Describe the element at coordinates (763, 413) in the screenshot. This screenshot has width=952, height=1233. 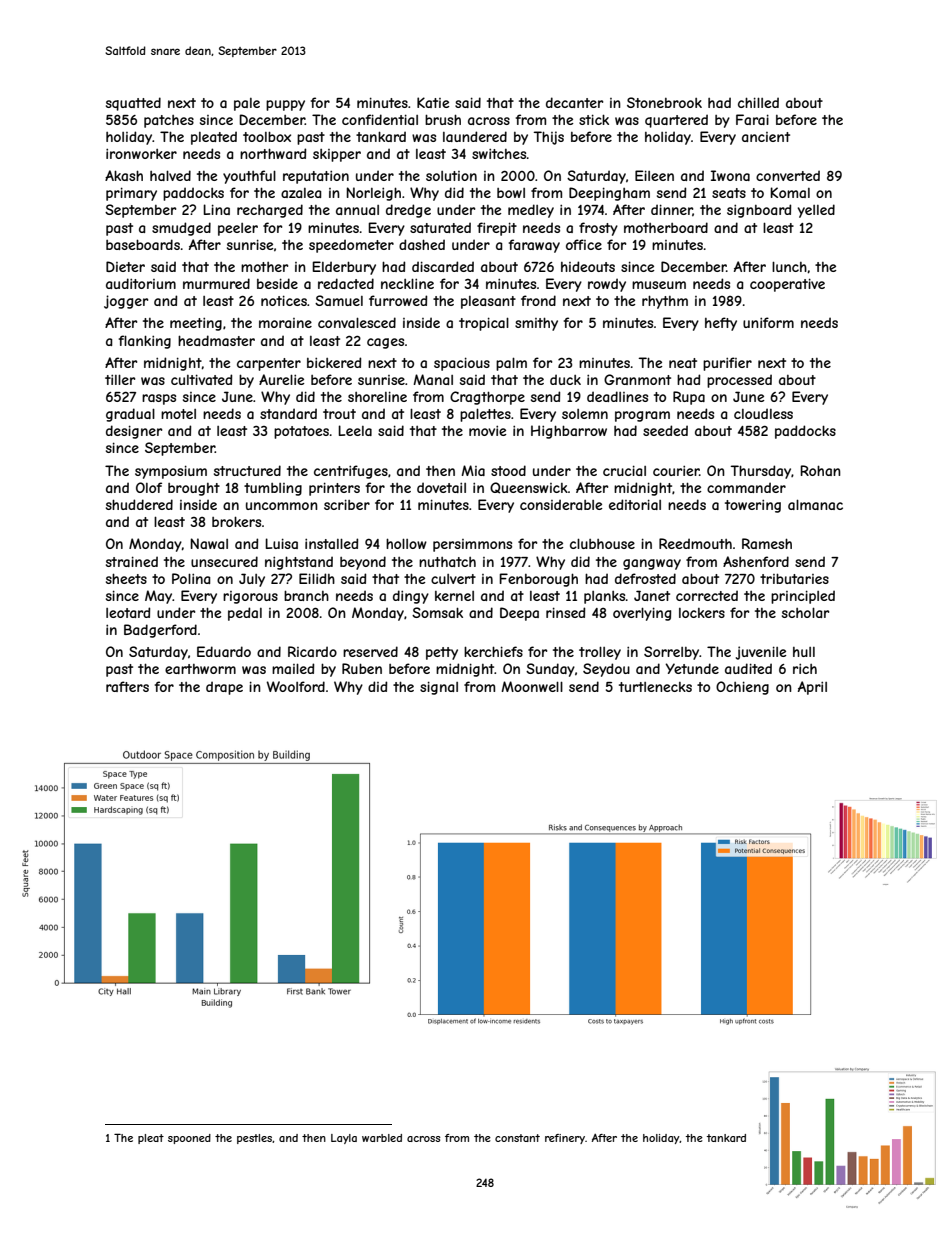
I see `cloudless` at that location.
